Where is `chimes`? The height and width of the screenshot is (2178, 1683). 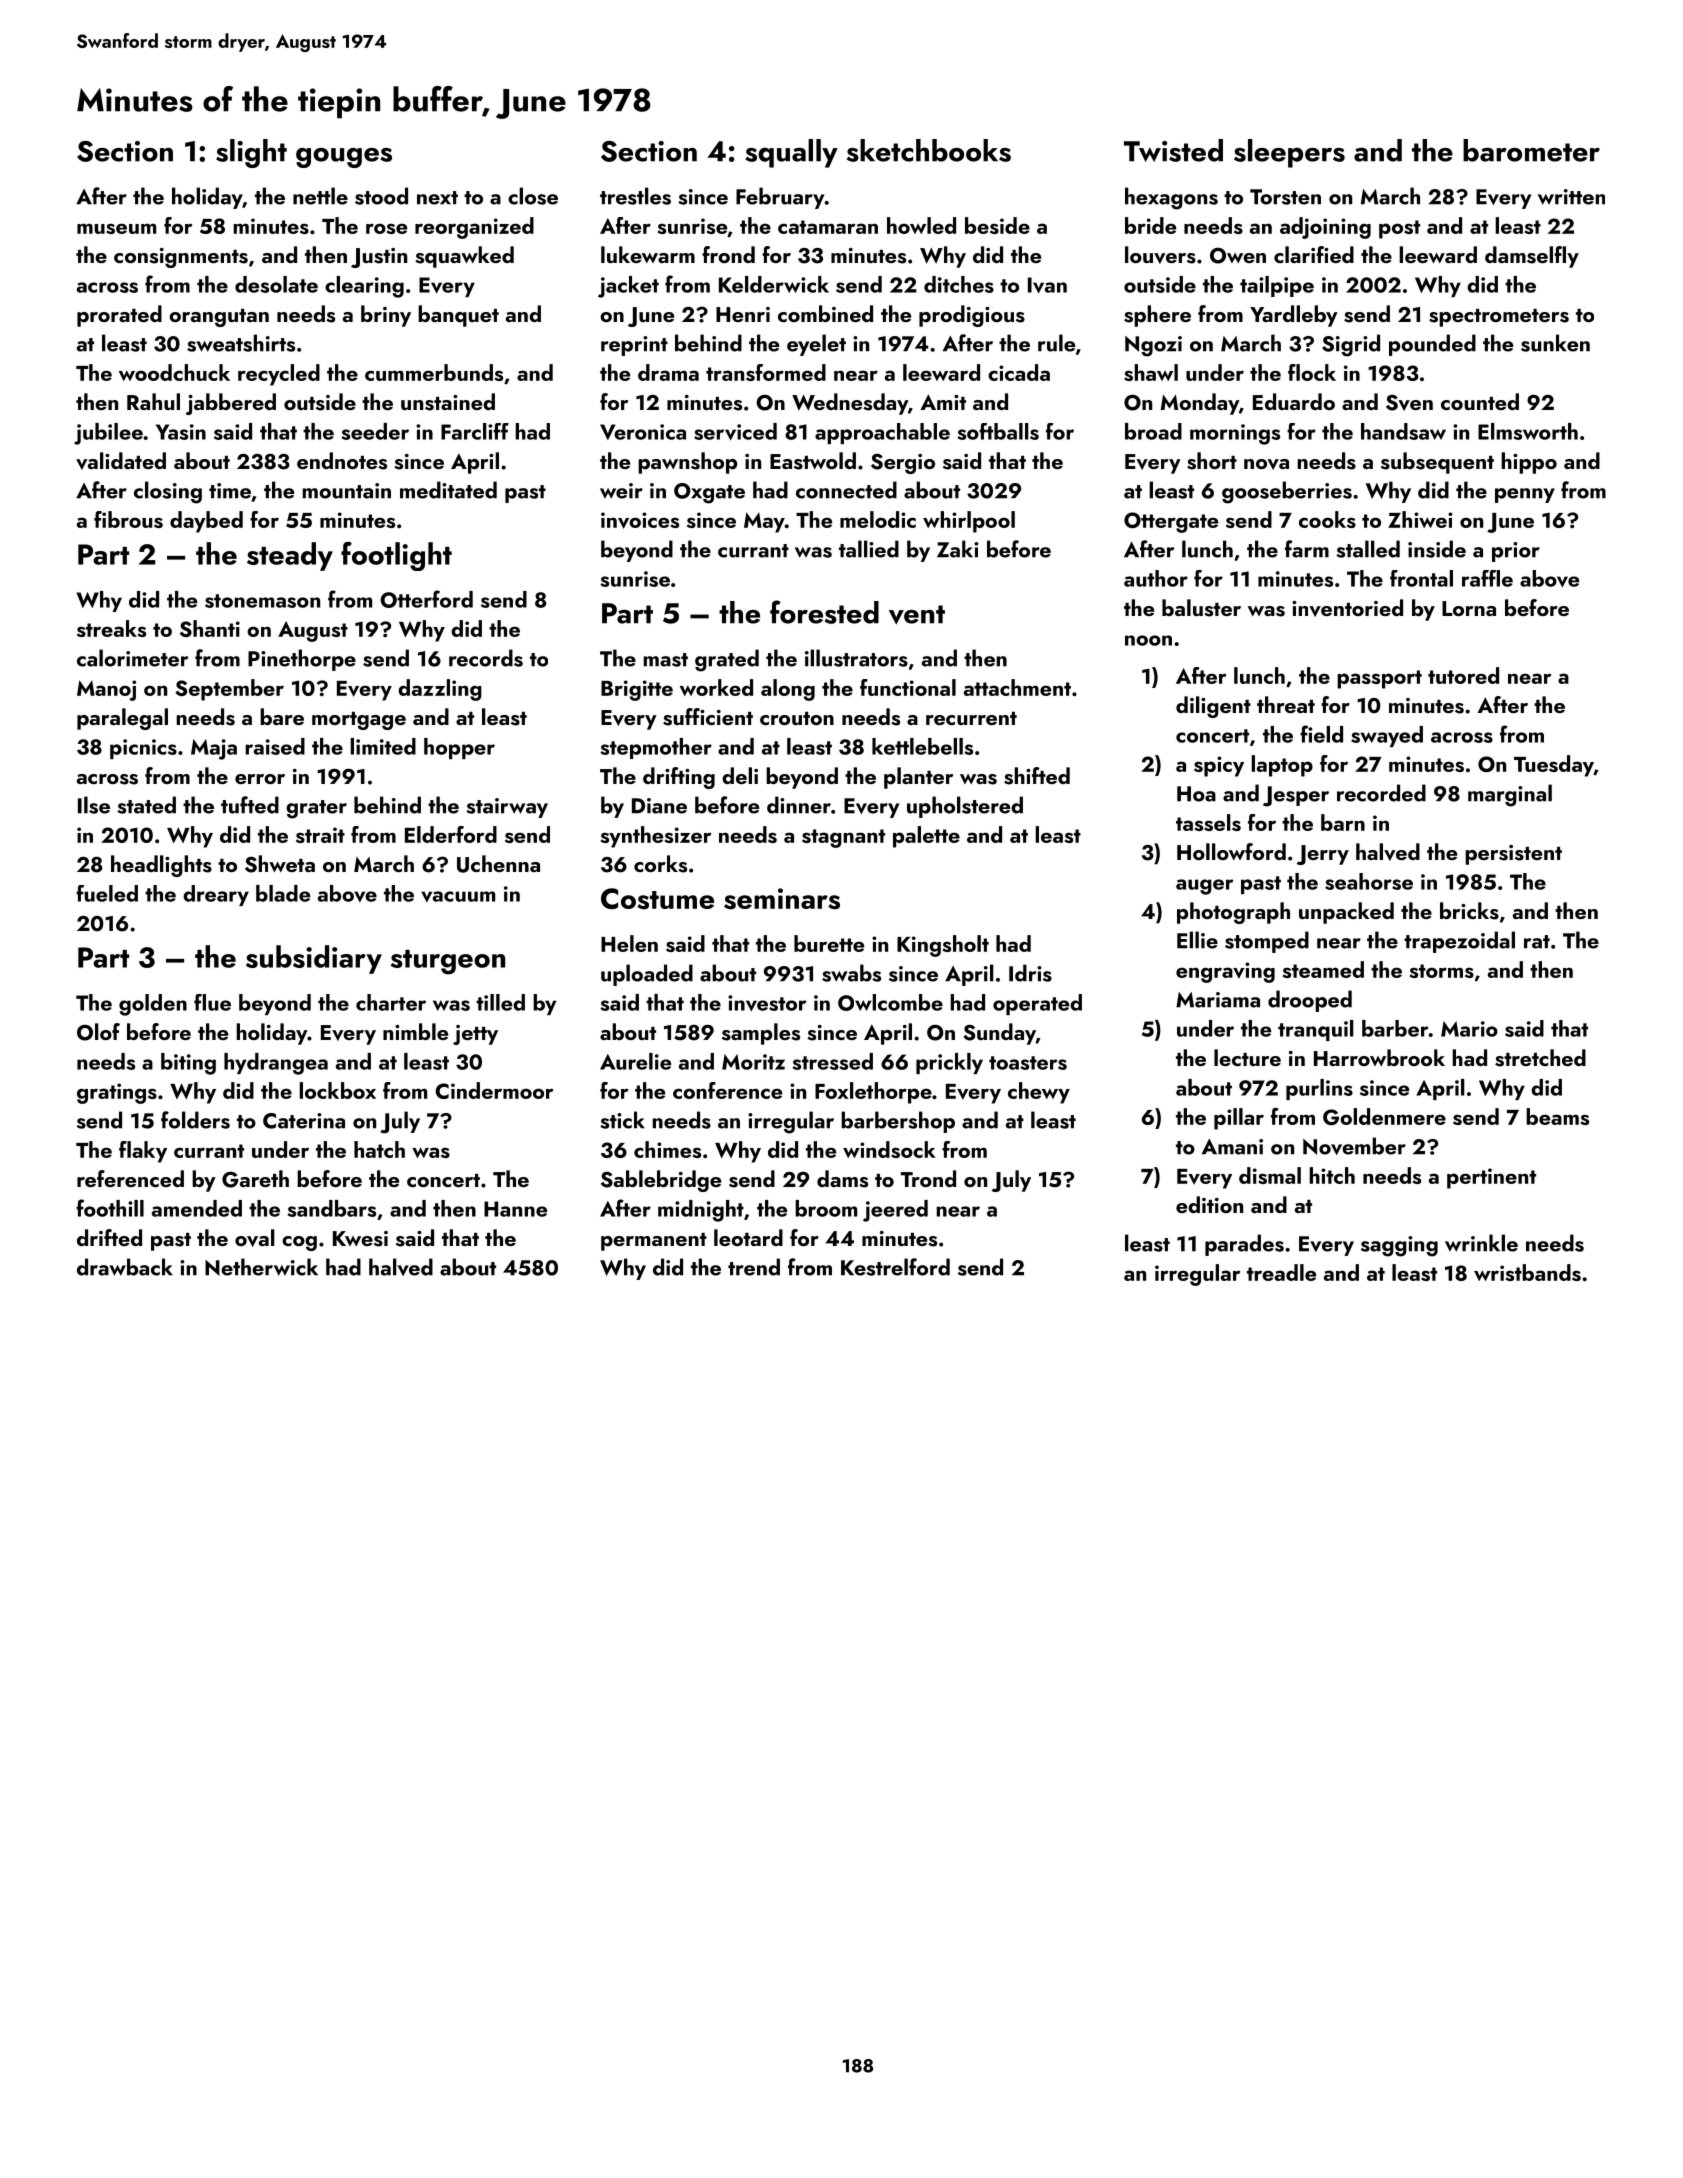 chimes is located at coordinates (667, 1149).
